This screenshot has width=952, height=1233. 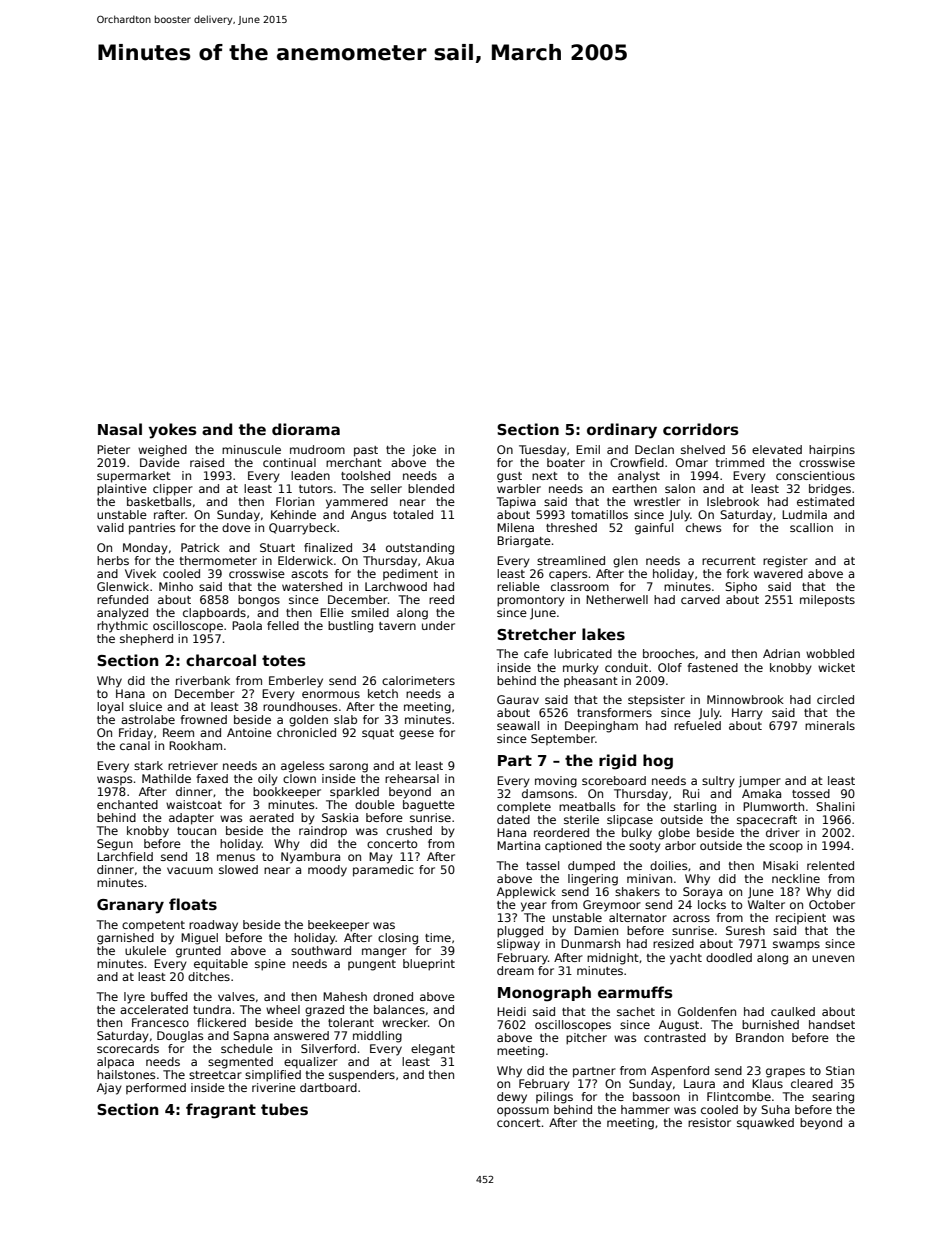 I want to click on ordinary, so click(x=622, y=431).
